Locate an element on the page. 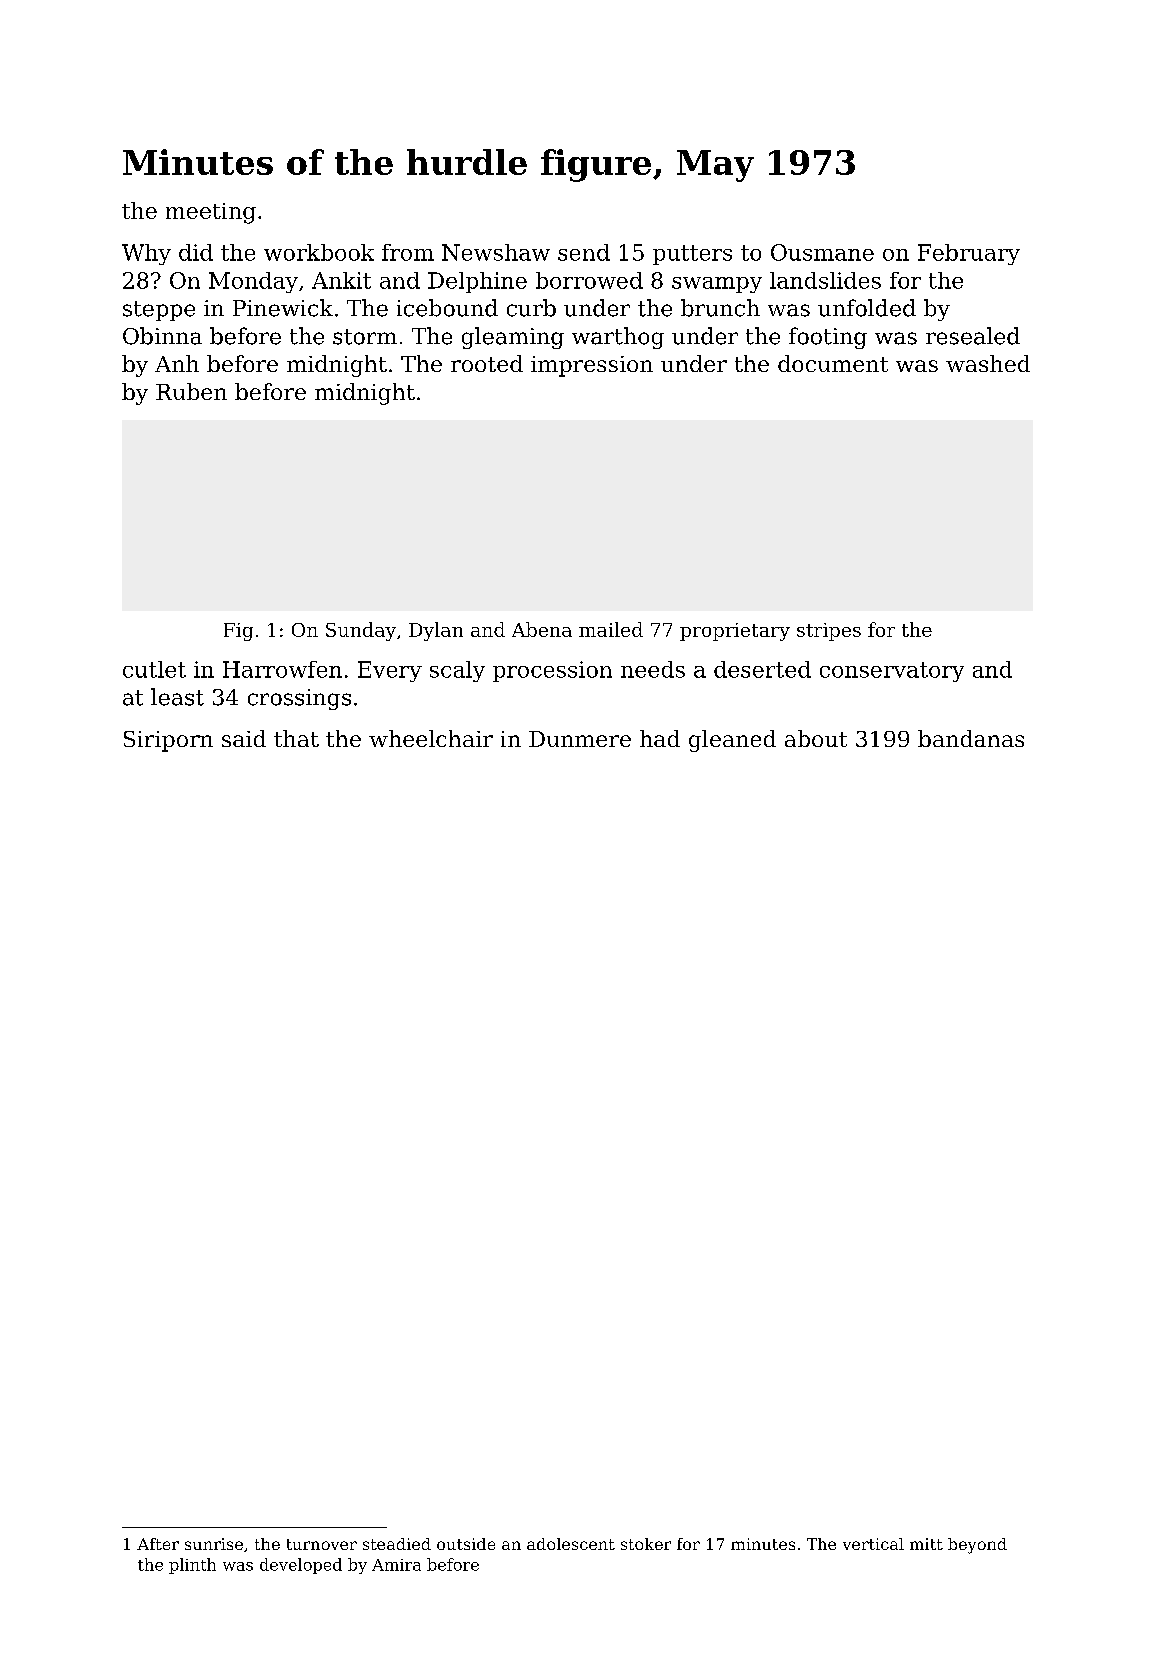 This page has height=1673, width=1155. rooted is located at coordinates (487, 363).
